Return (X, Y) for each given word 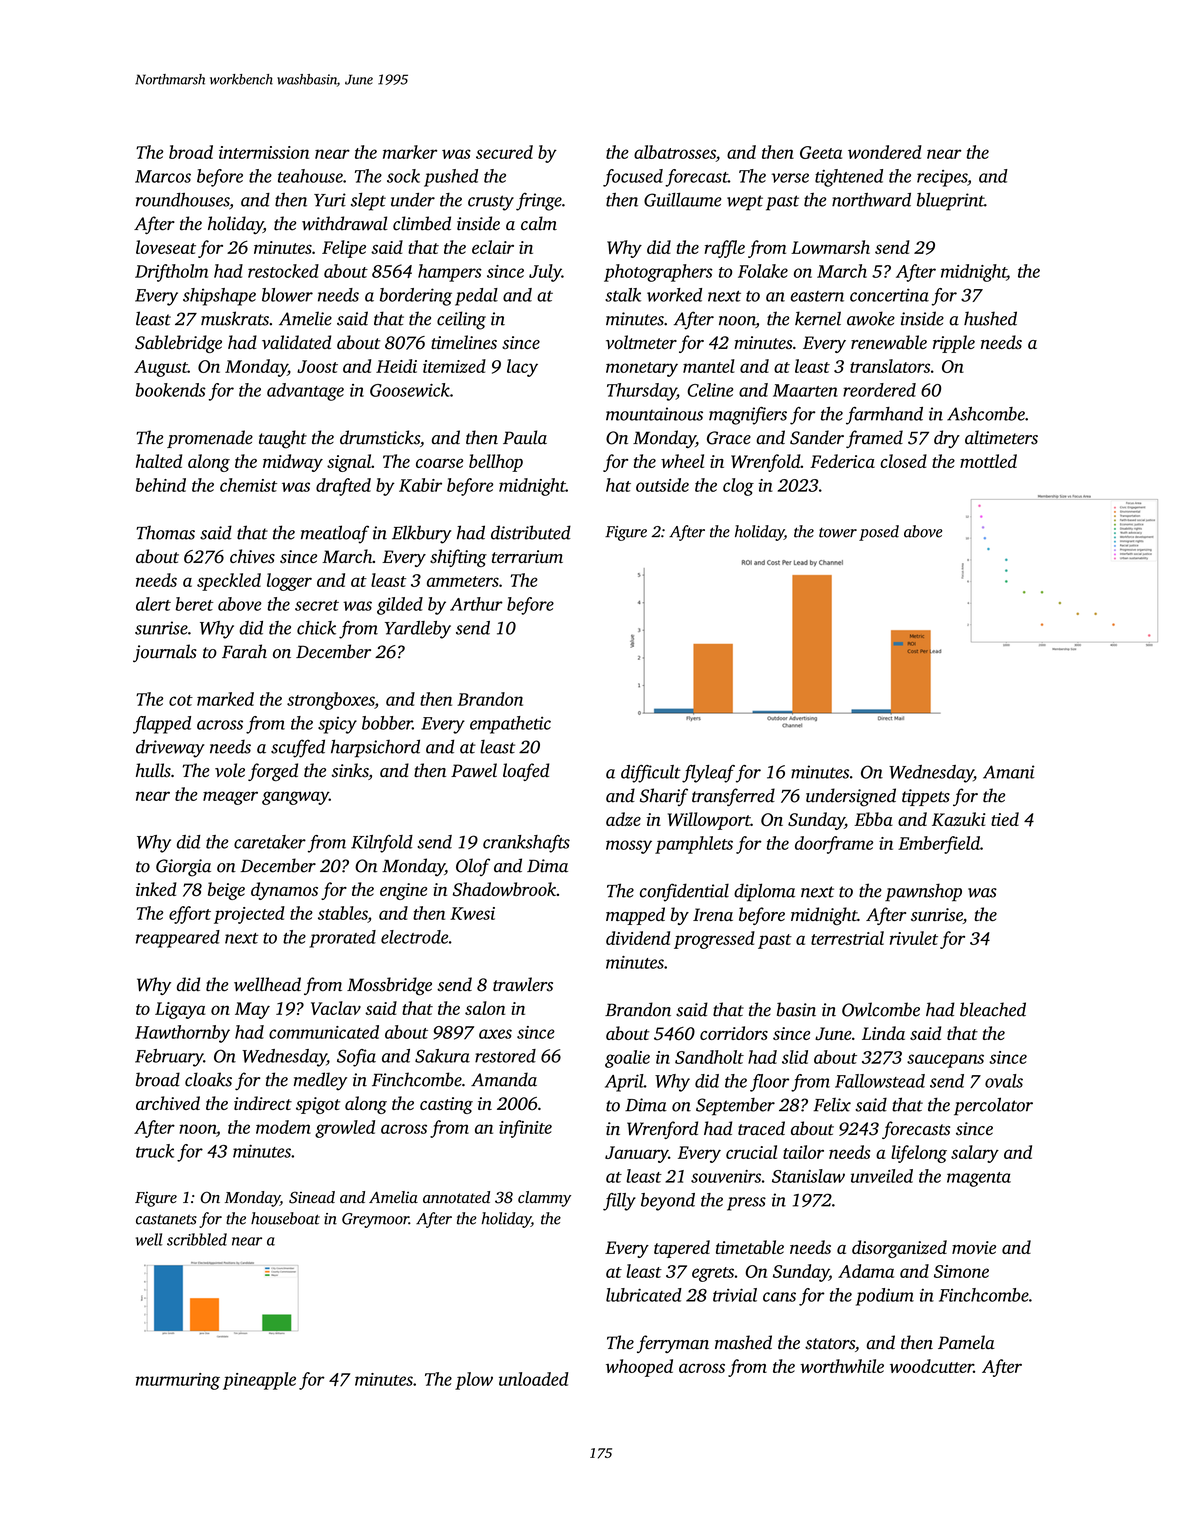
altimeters (1001, 437)
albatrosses (675, 152)
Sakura (442, 1056)
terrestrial (847, 938)
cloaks (208, 1079)
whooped (639, 1368)
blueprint (950, 202)
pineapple (259, 1381)
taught (283, 439)
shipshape (219, 297)
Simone (961, 1271)
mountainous (654, 414)
